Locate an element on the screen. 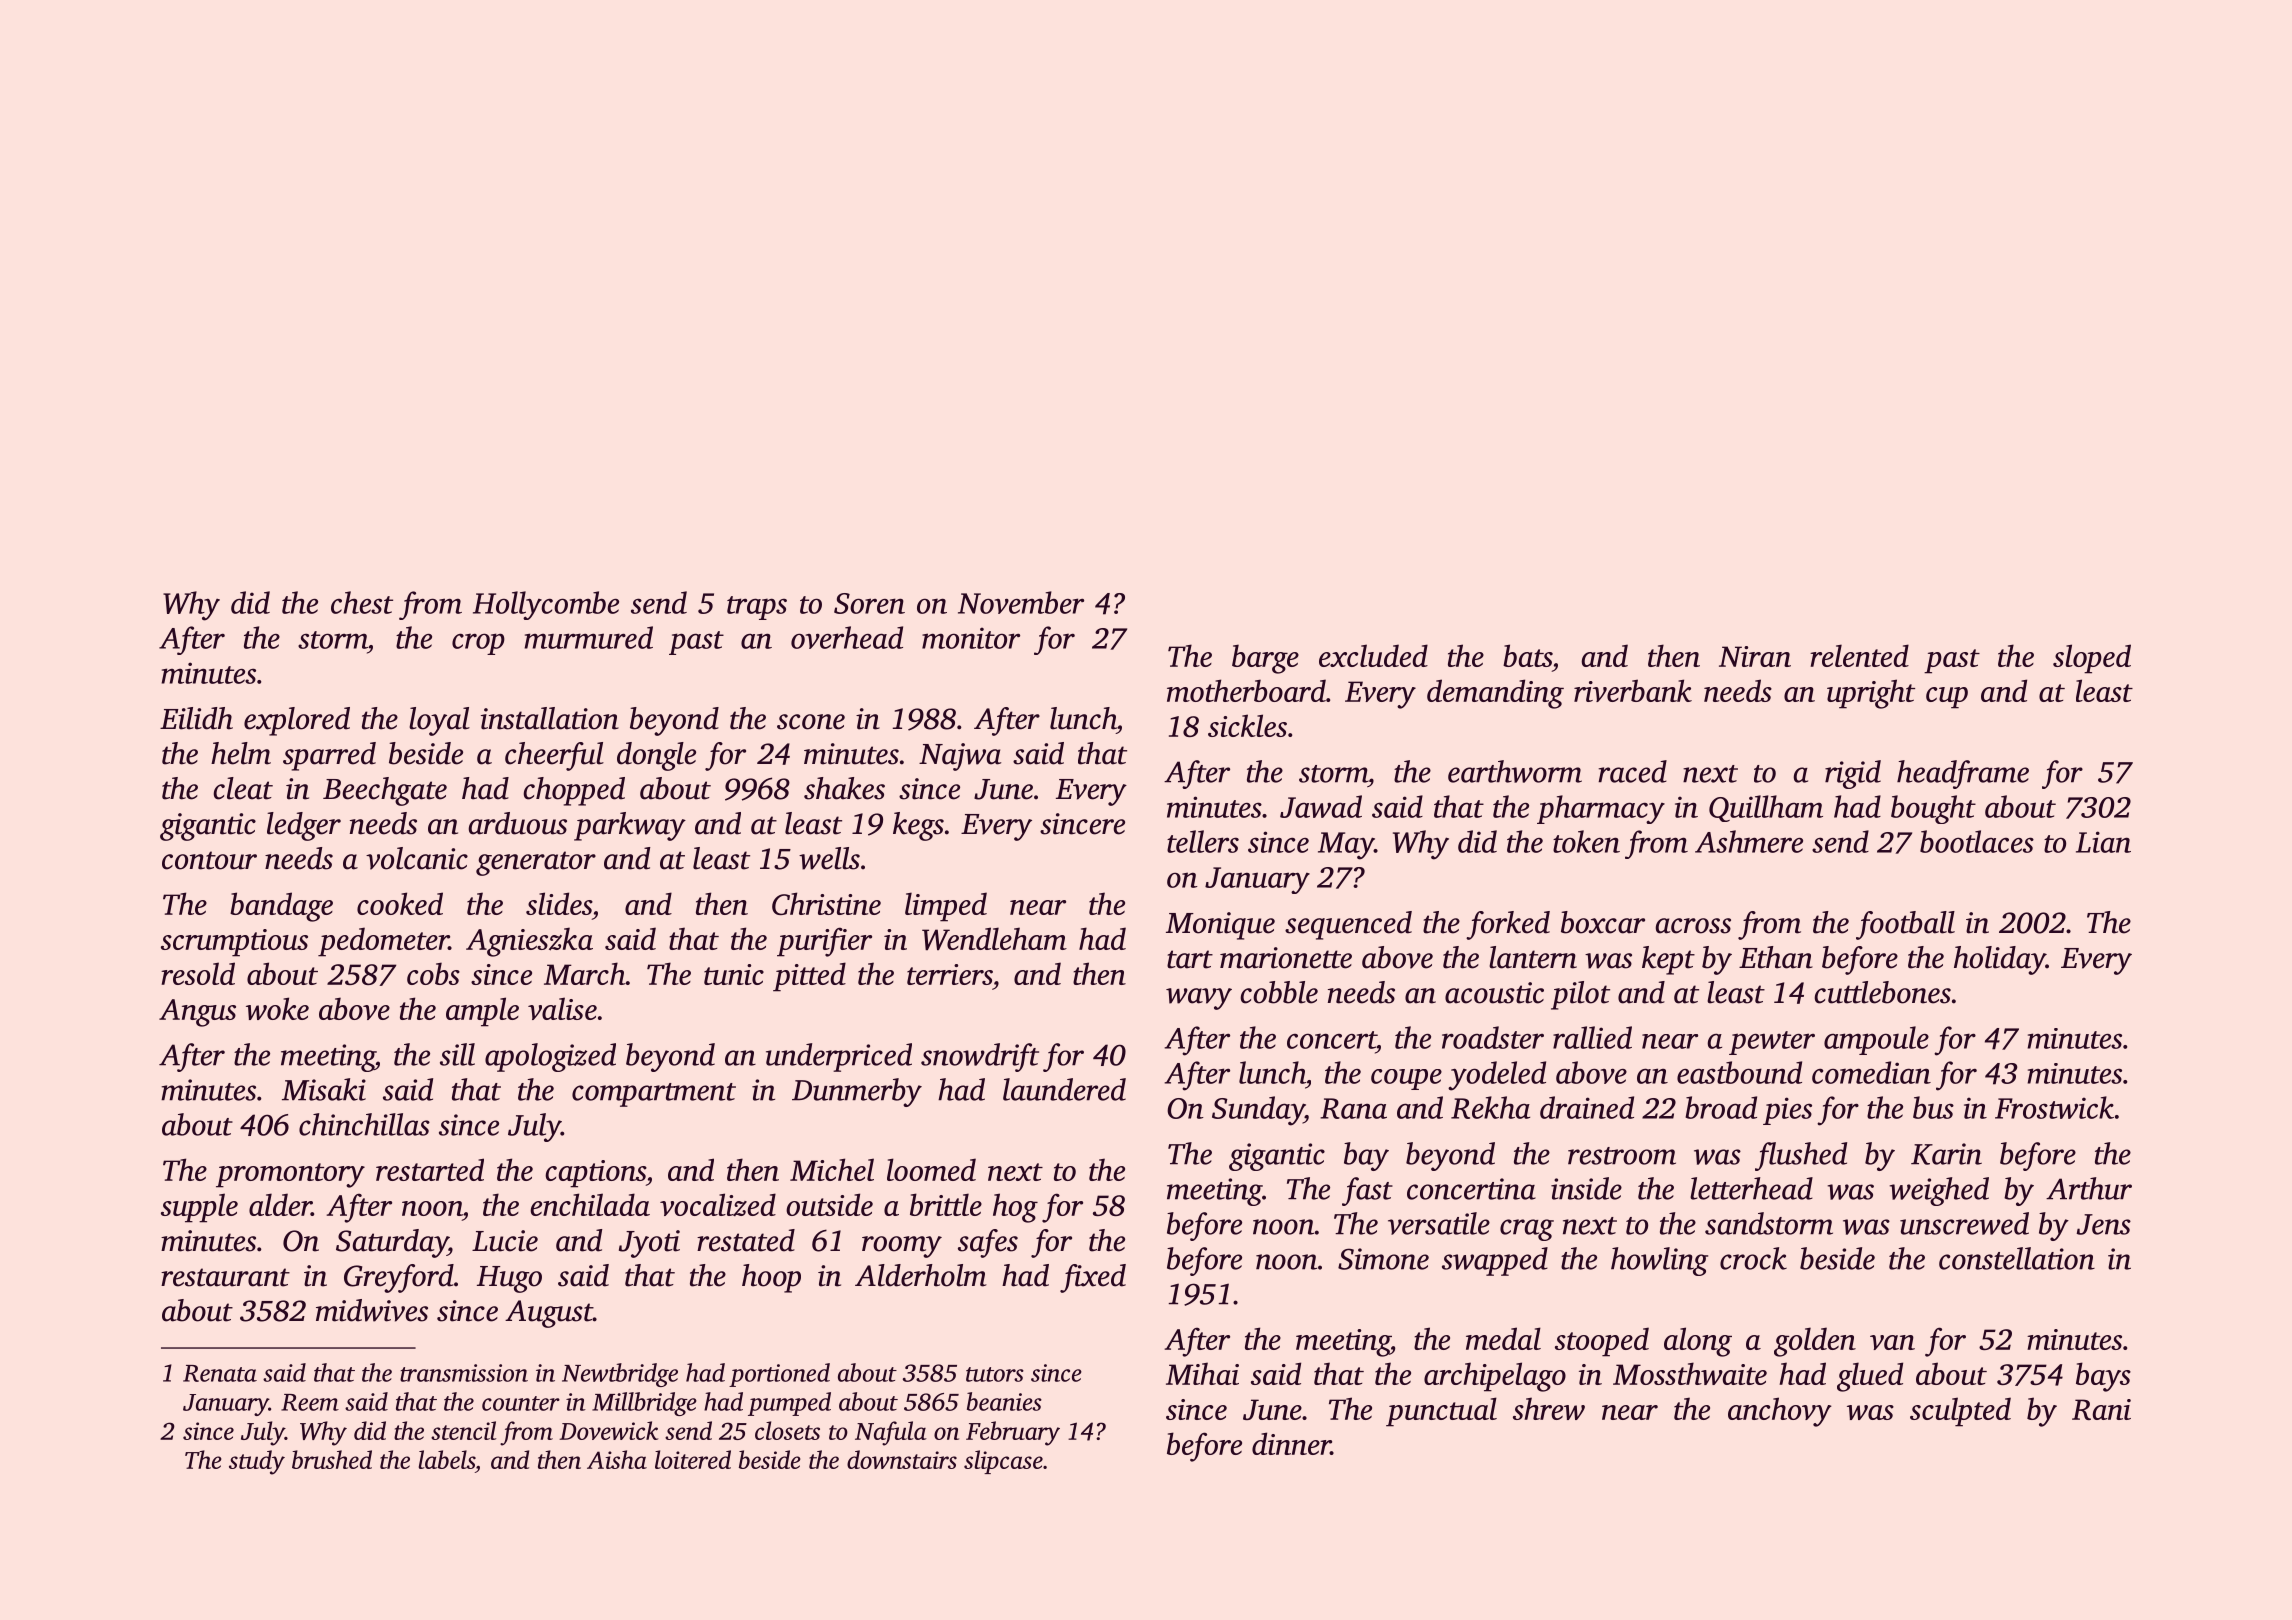  sloped is located at coordinates (2092, 659).
